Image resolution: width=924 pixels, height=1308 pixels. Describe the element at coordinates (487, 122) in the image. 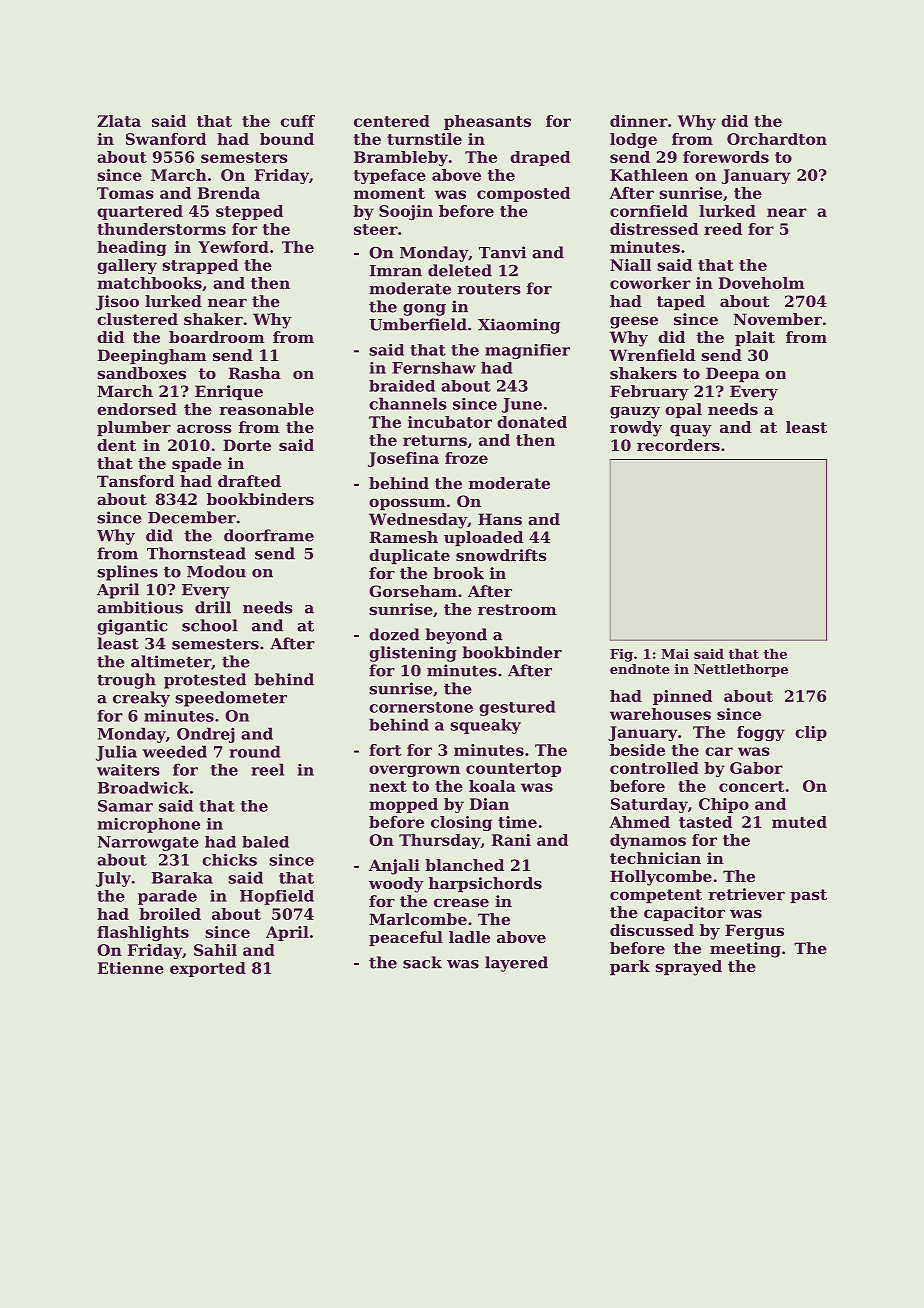

I see `pheasants` at that location.
